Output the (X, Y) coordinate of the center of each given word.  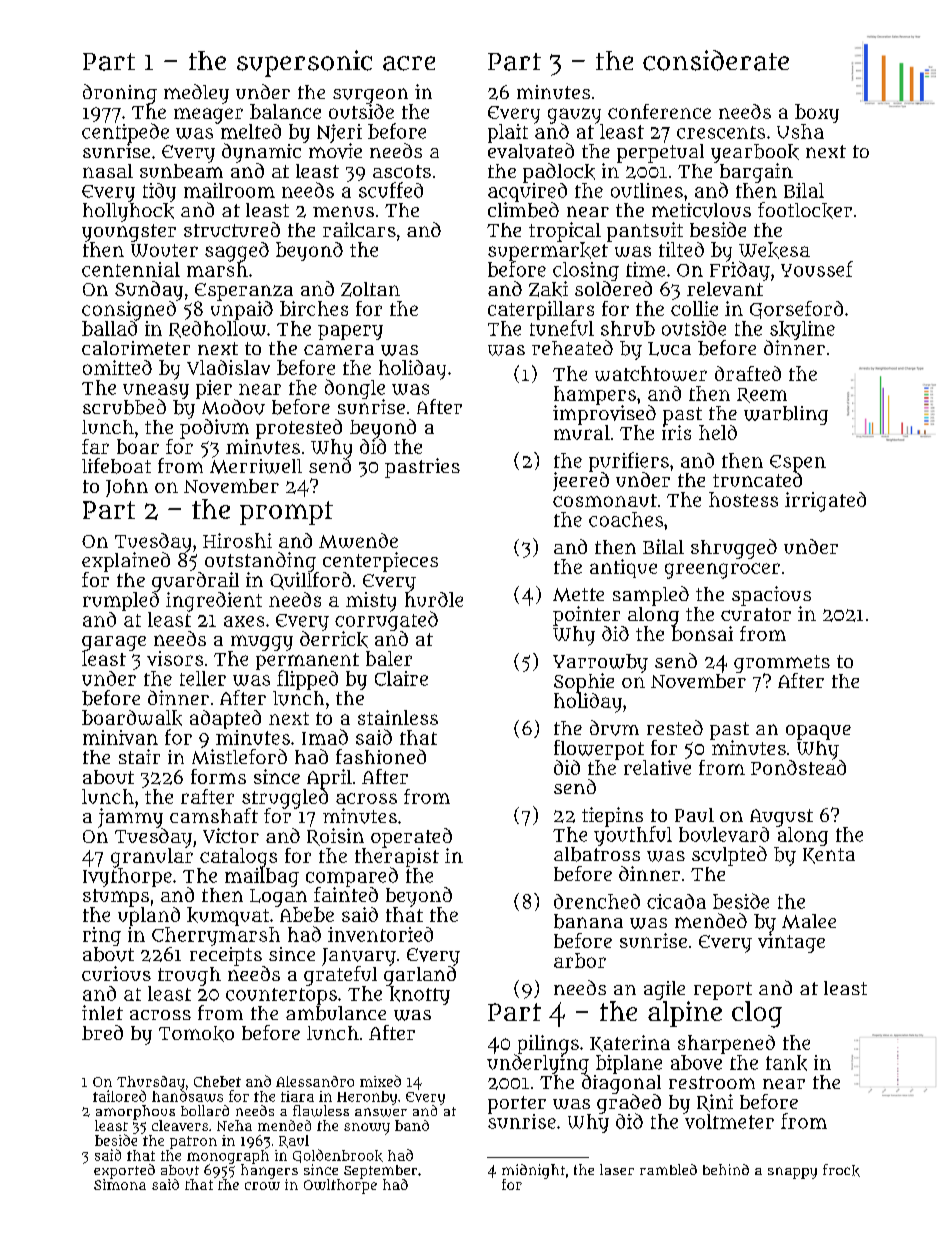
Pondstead (798, 767)
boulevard (724, 834)
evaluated (531, 151)
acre (409, 63)
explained (126, 562)
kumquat (228, 916)
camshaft (214, 815)
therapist (397, 857)
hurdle (434, 599)
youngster (129, 233)
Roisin (335, 837)
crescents (721, 132)
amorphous (135, 1112)
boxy (817, 113)
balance (285, 111)
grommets (782, 664)
